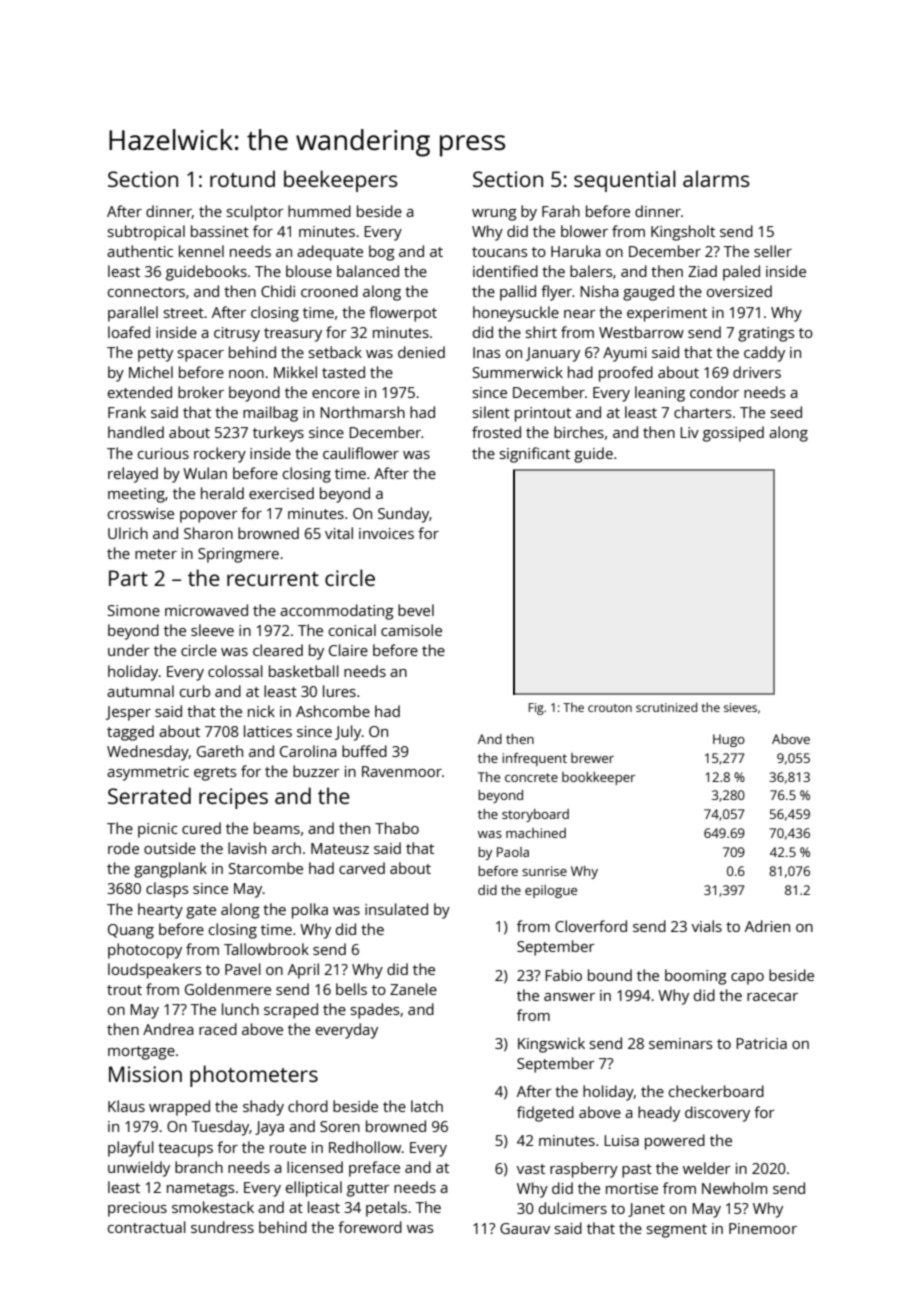  I want to click on buffed, so click(364, 751).
